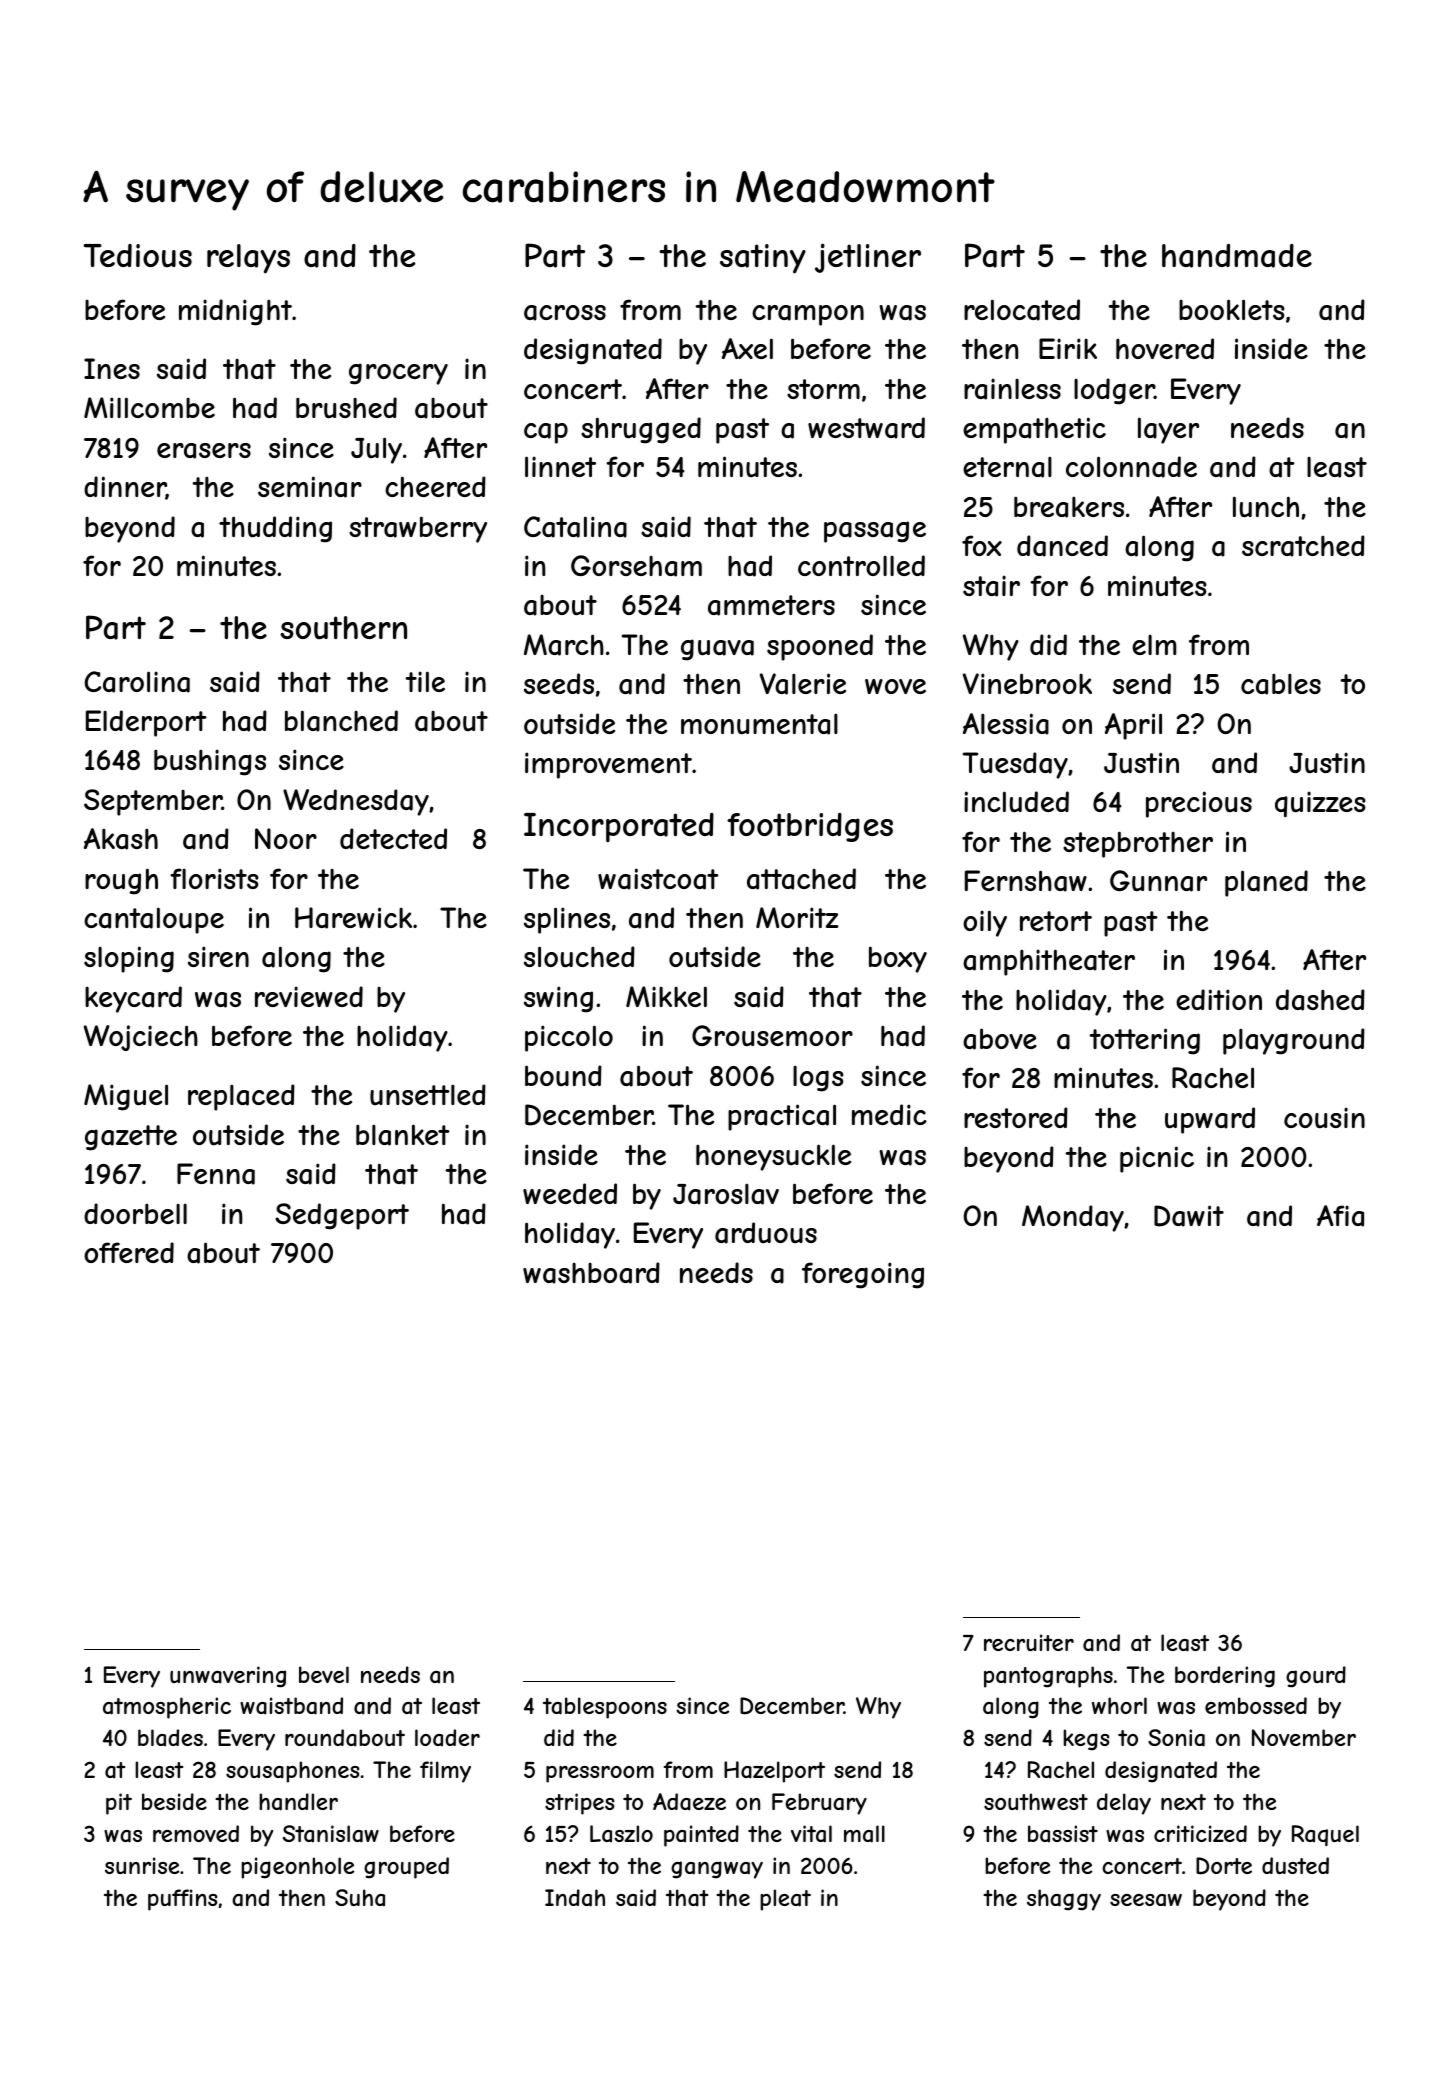 Image resolution: width=1450 pixels, height=2100 pixels. What do you see at coordinates (1266, 883) in the document?
I see `planed` at bounding box center [1266, 883].
